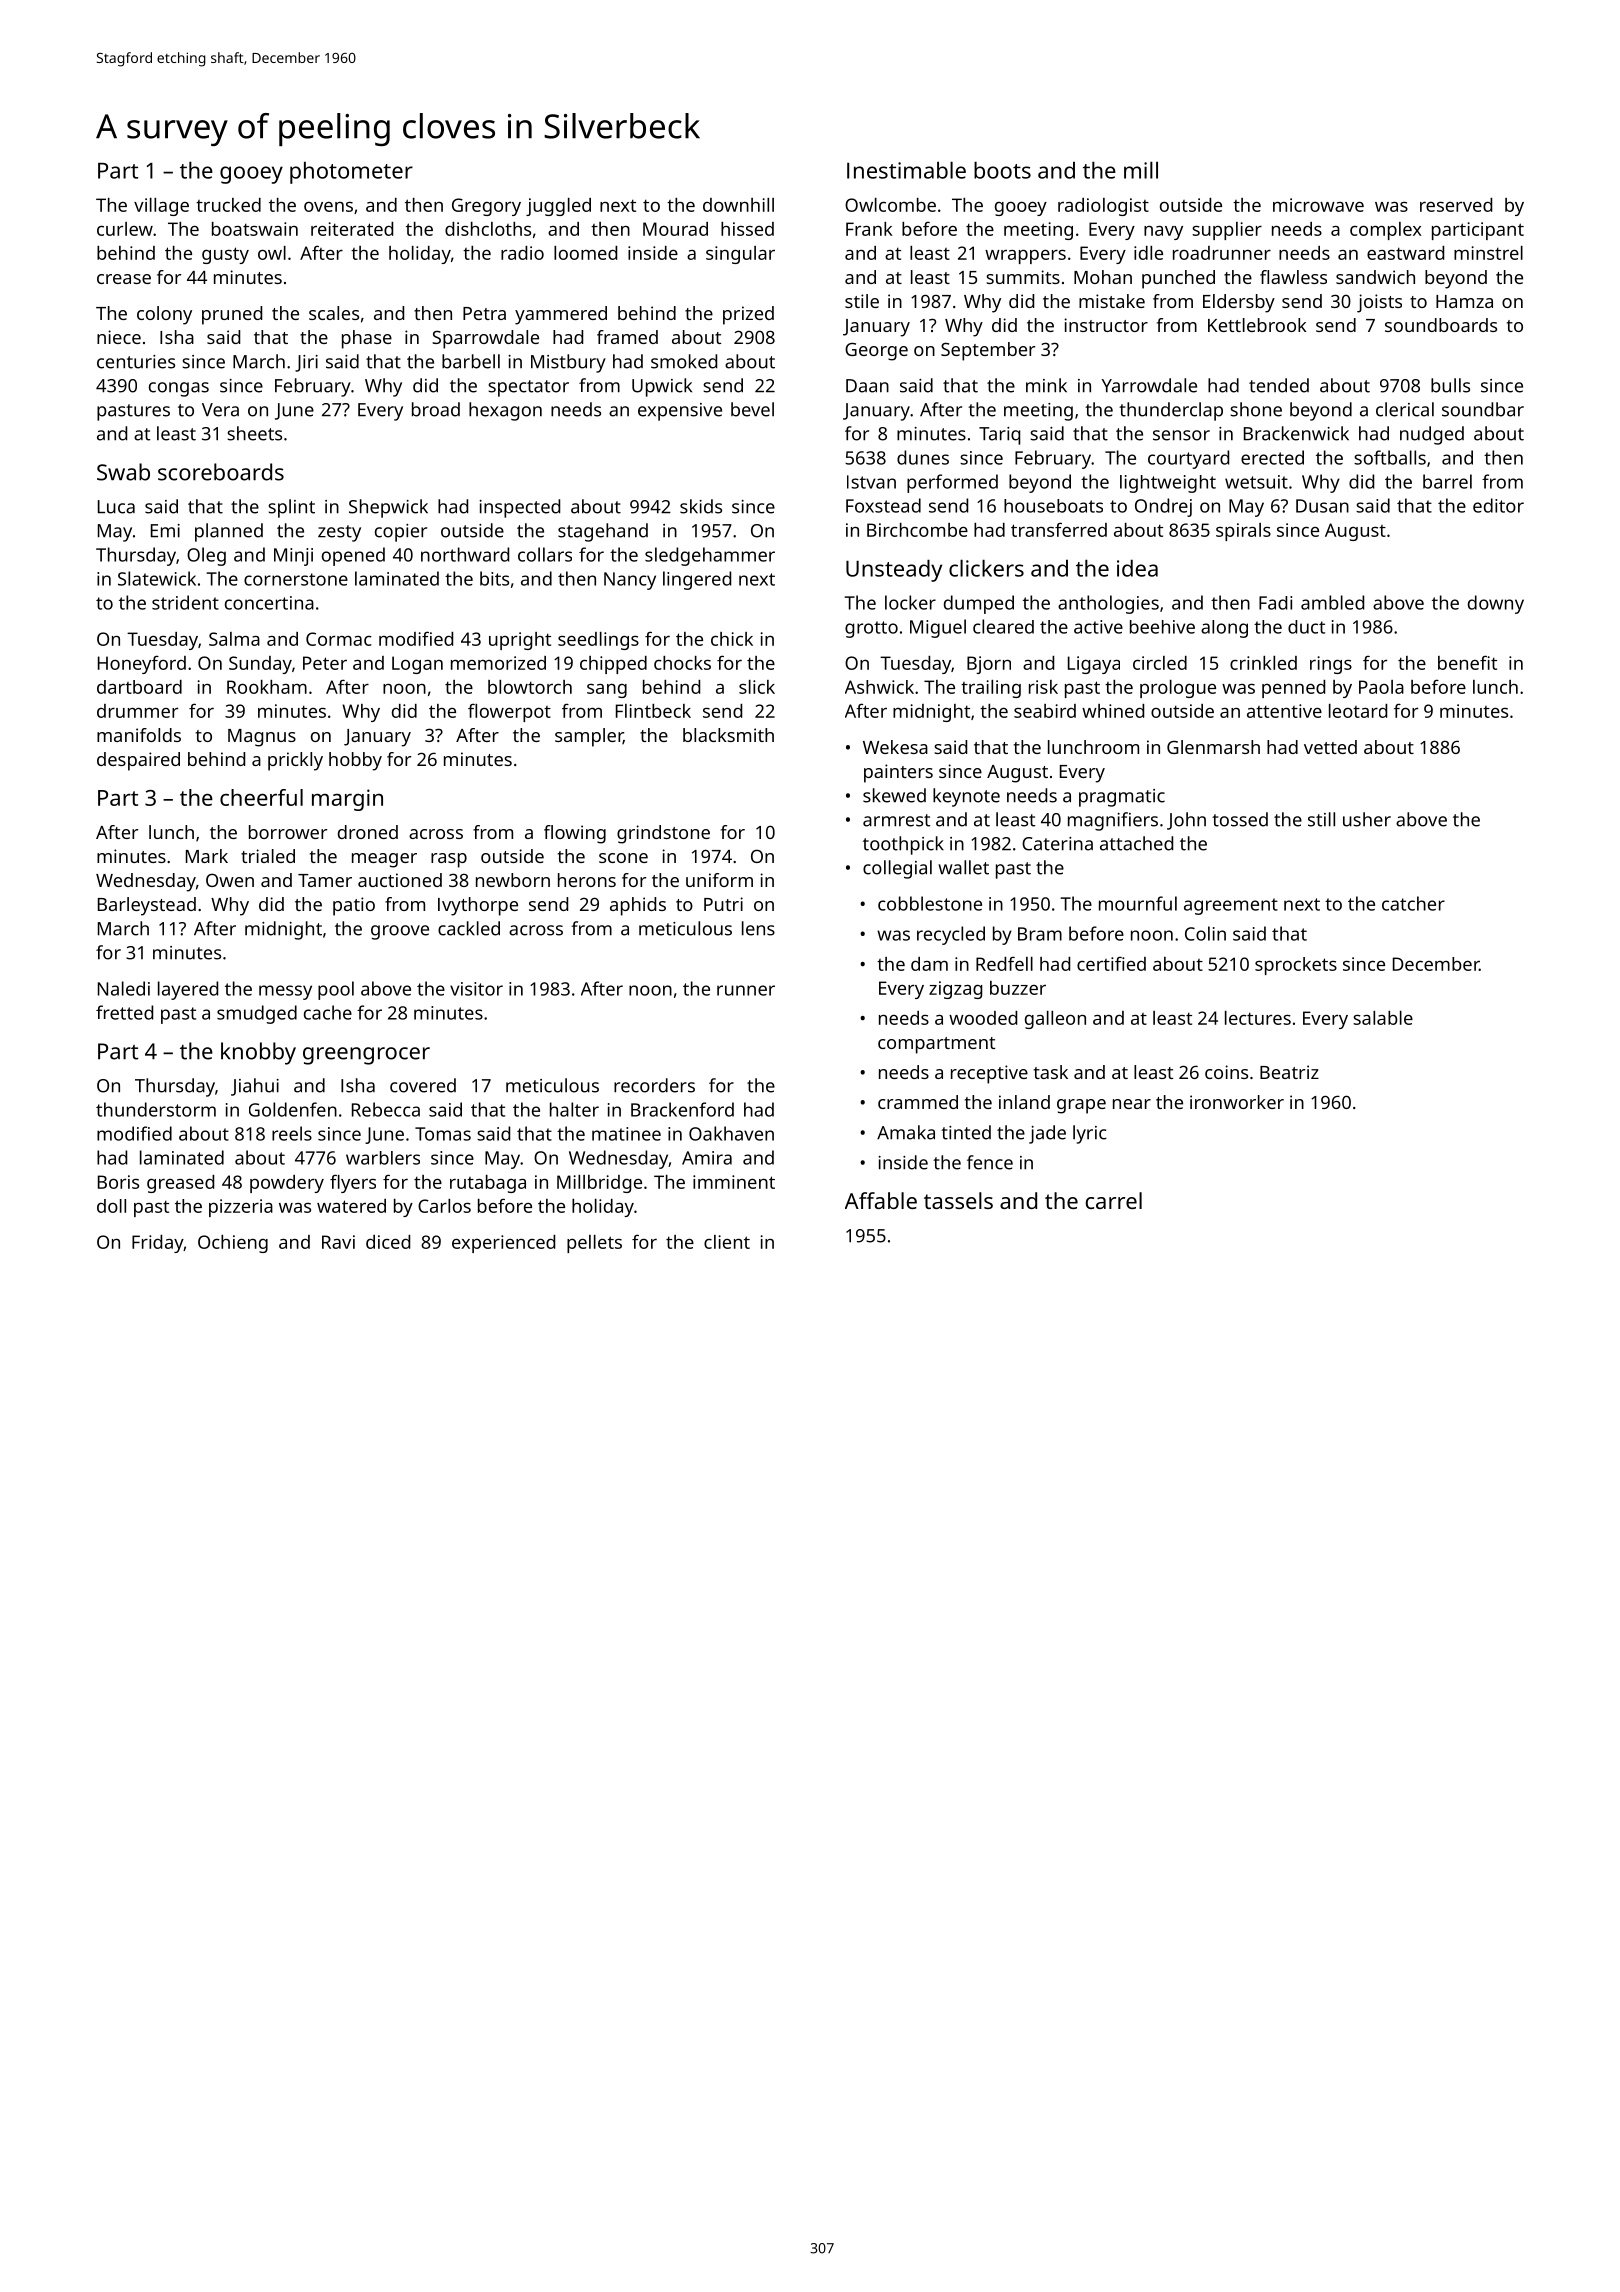 The image size is (1620, 2292). I want to click on catcher, so click(1413, 903).
